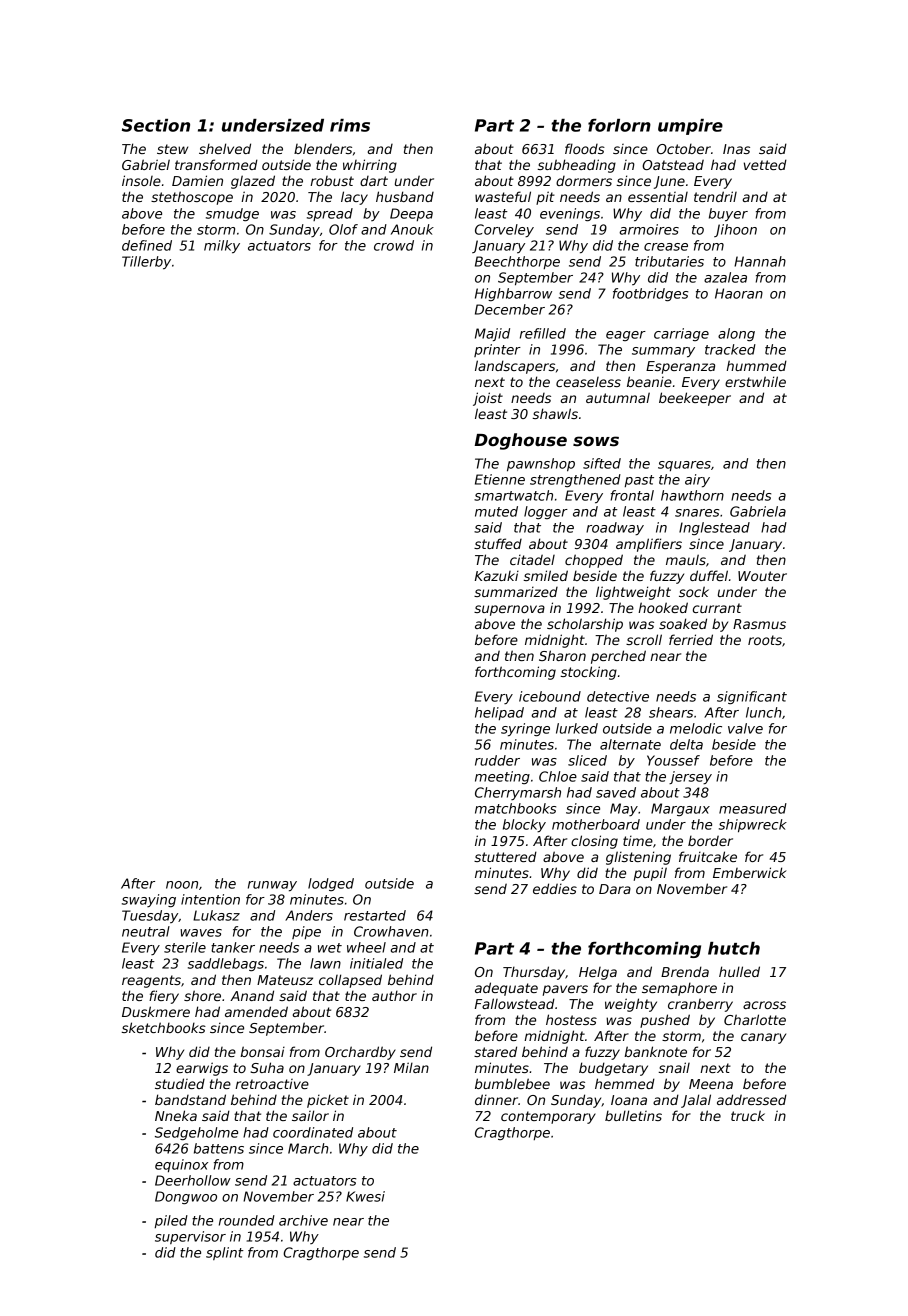 Image resolution: width=908 pixels, height=1316 pixels. What do you see at coordinates (509, 610) in the screenshot?
I see `supernova` at bounding box center [509, 610].
